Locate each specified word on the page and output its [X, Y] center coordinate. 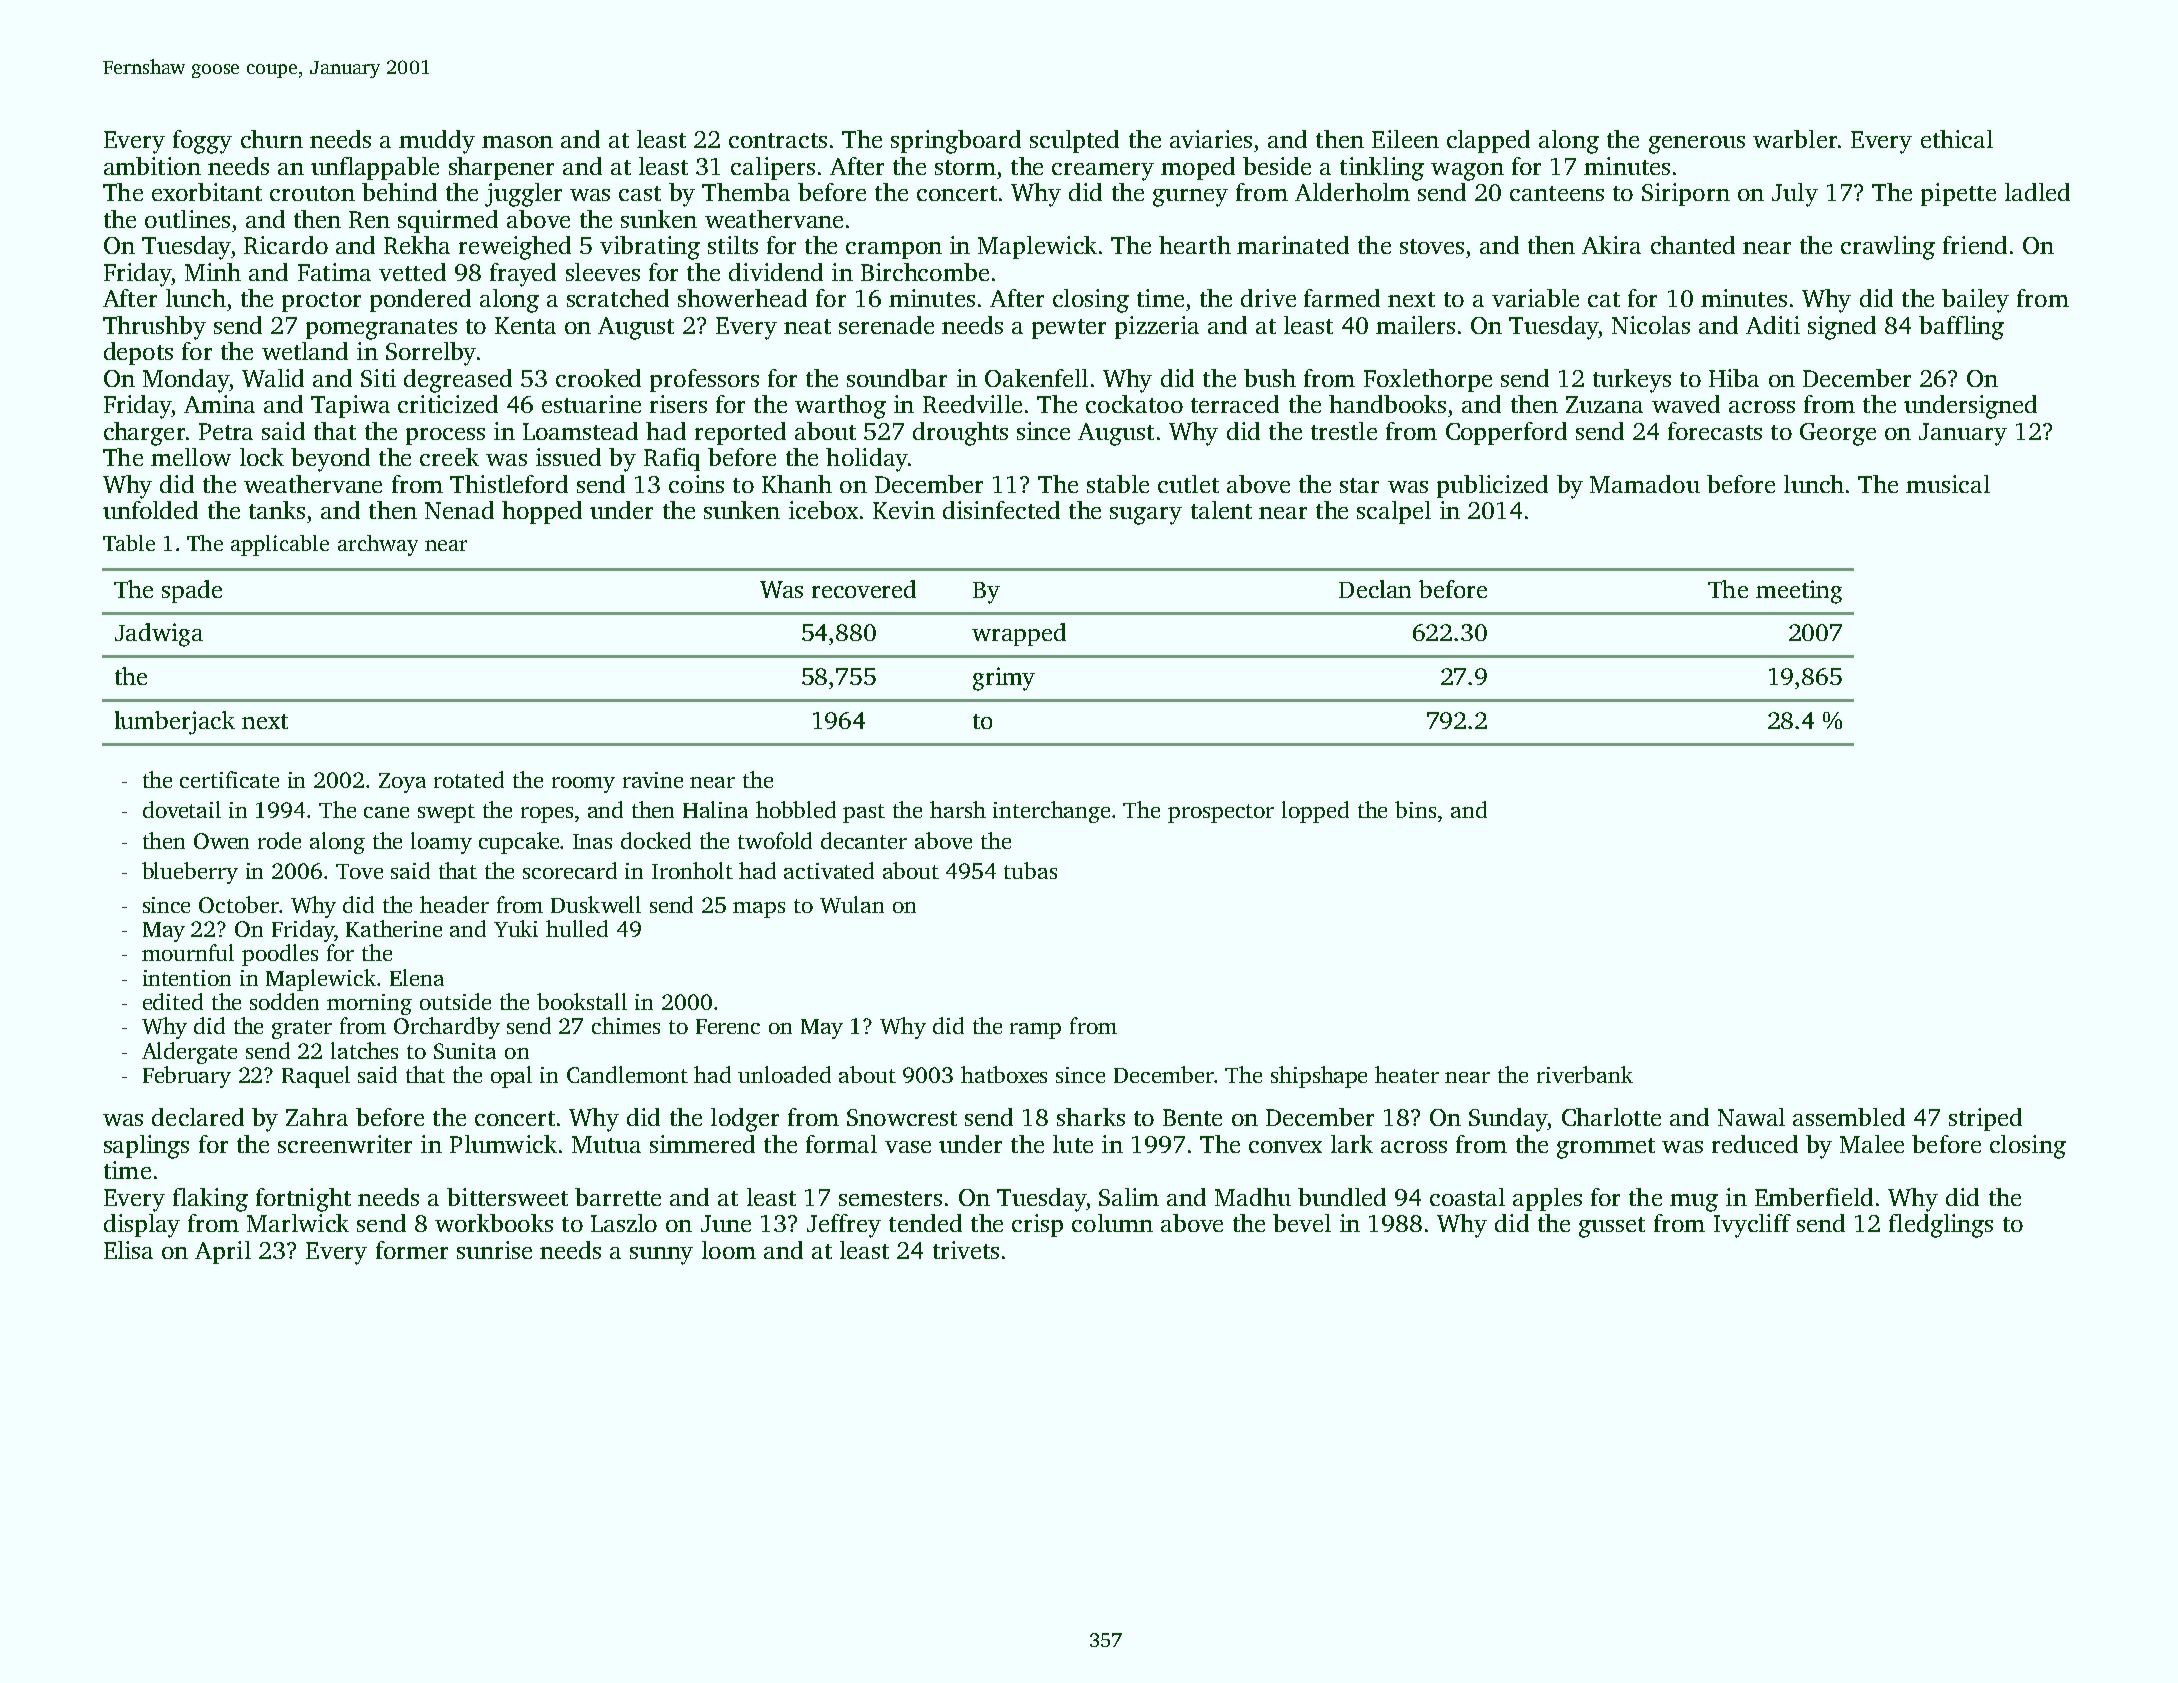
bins [1415, 809]
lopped [1315, 812]
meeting [1799, 592]
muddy [437, 142]
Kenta [525, 325]
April [223, 1252]
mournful [188, 952]
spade [192, 591]
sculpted [1074, 141]
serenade [886, 325]
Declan [1375, 589]
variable [1535, 298]
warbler [1795, 139]
